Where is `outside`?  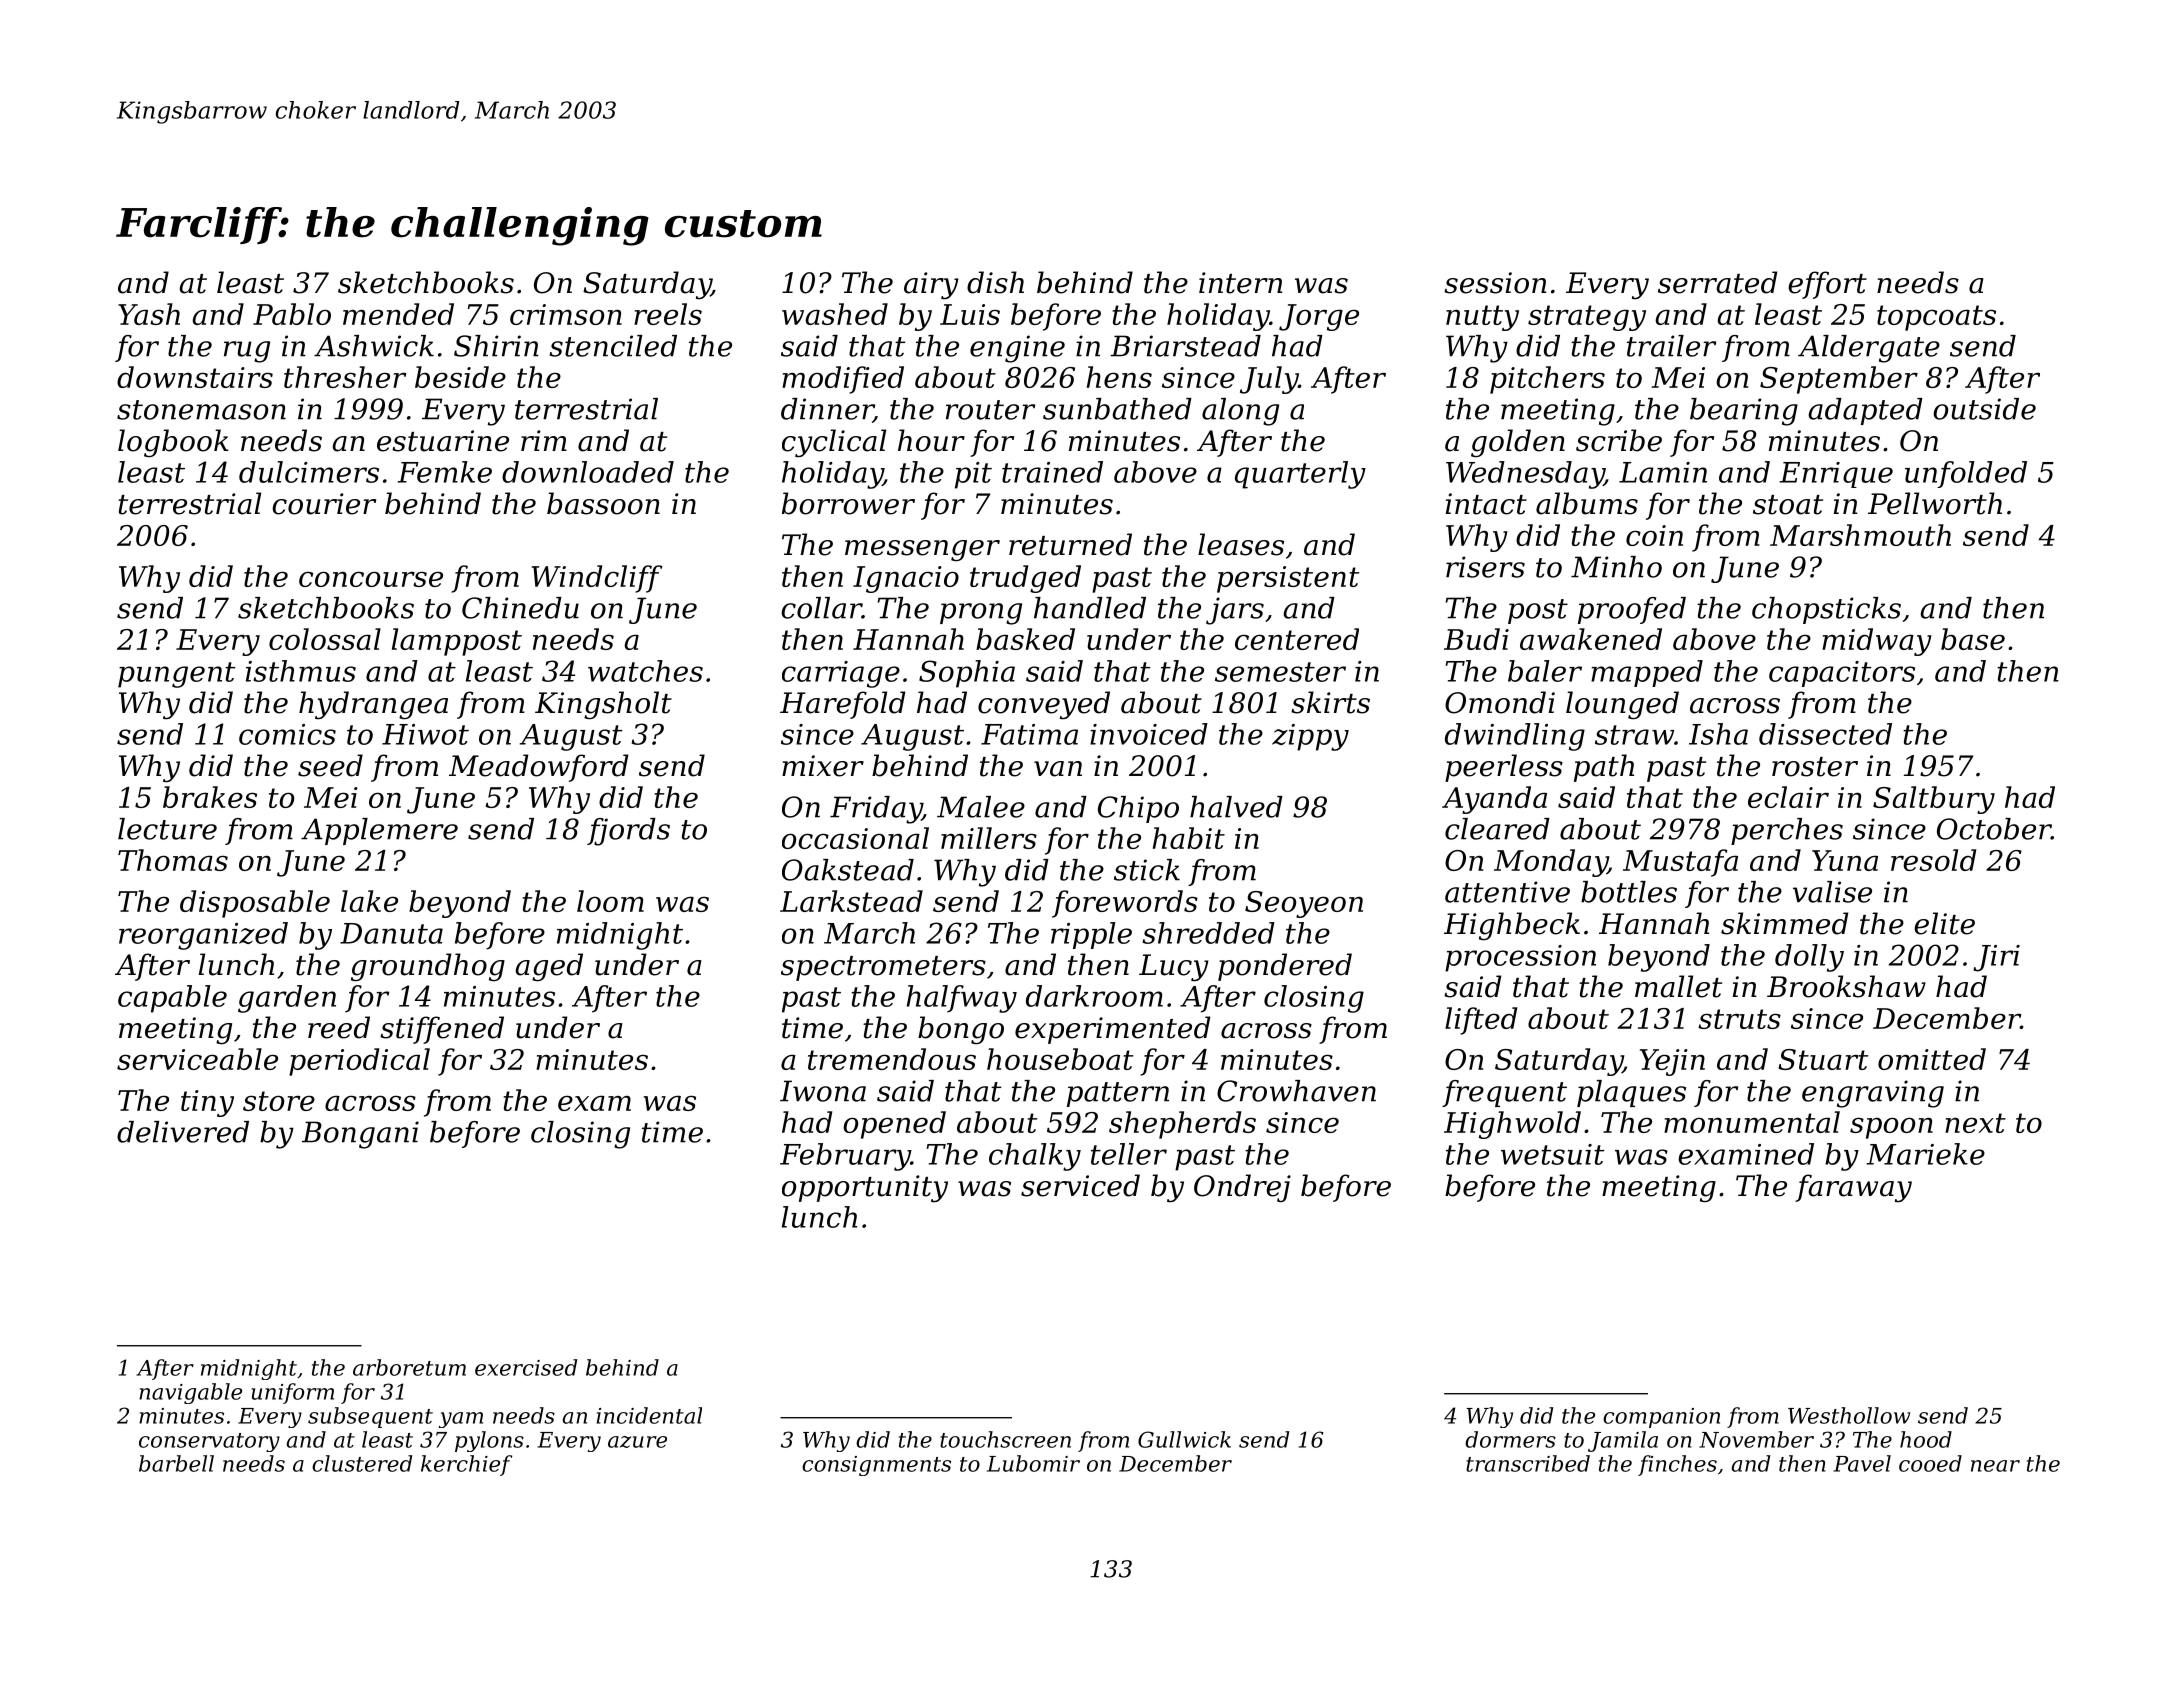
outside is located at coordinates (1984, 409).
